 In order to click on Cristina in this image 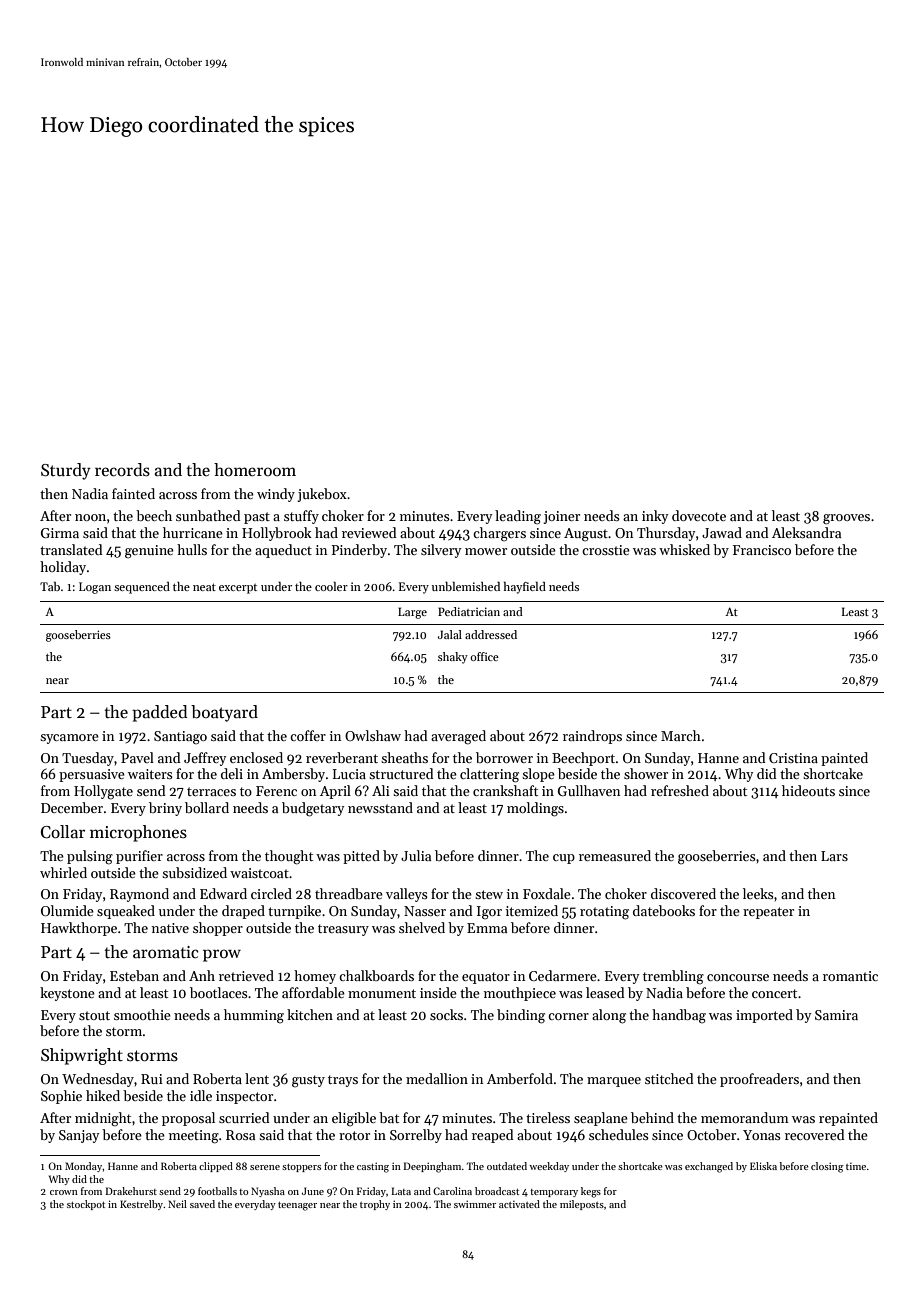, I will do `click(793, 758)`.
